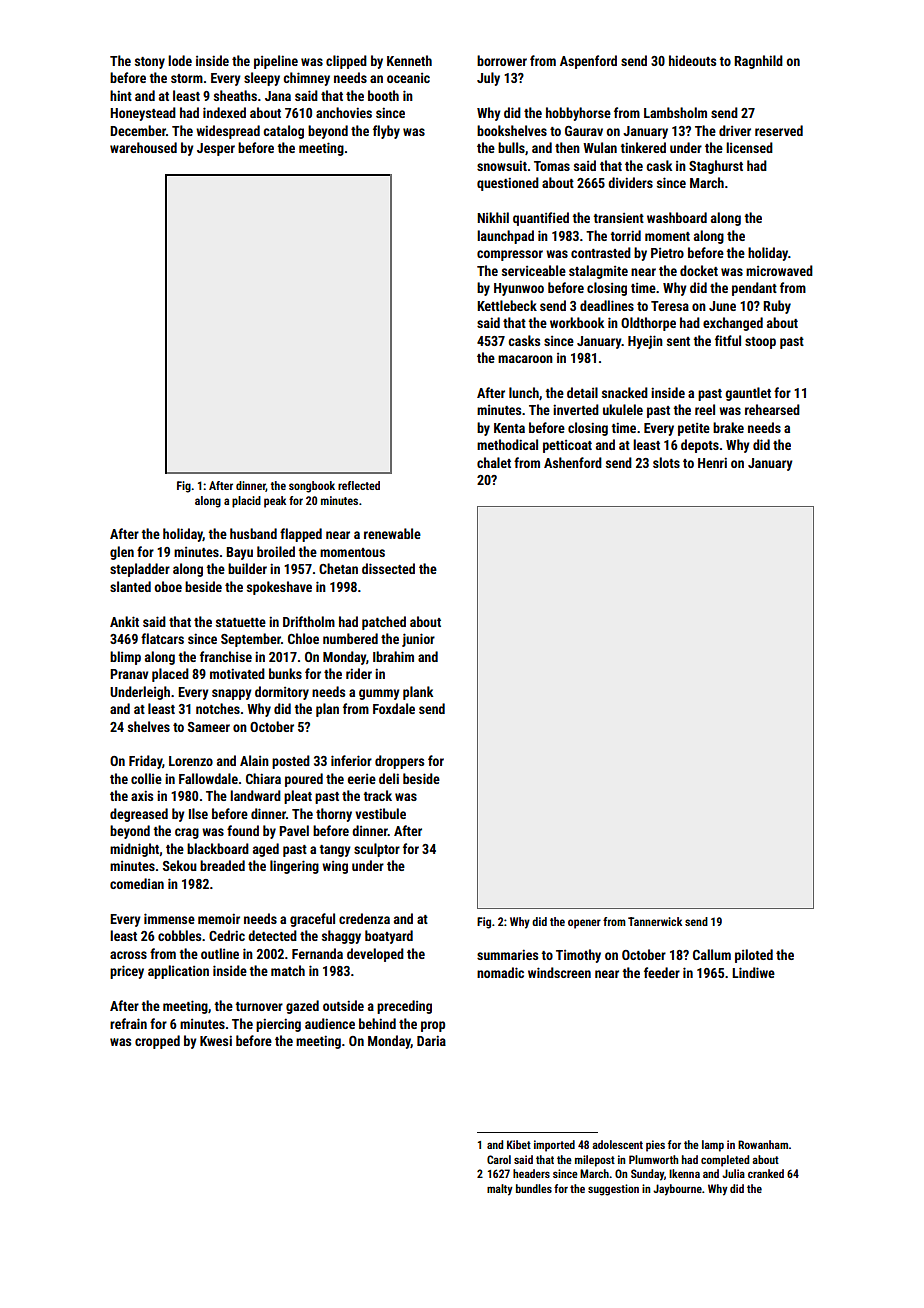 Image resolution: width=924 pixels, height=1308 pixels. I want to click on cropped, so click(157, 1042).
